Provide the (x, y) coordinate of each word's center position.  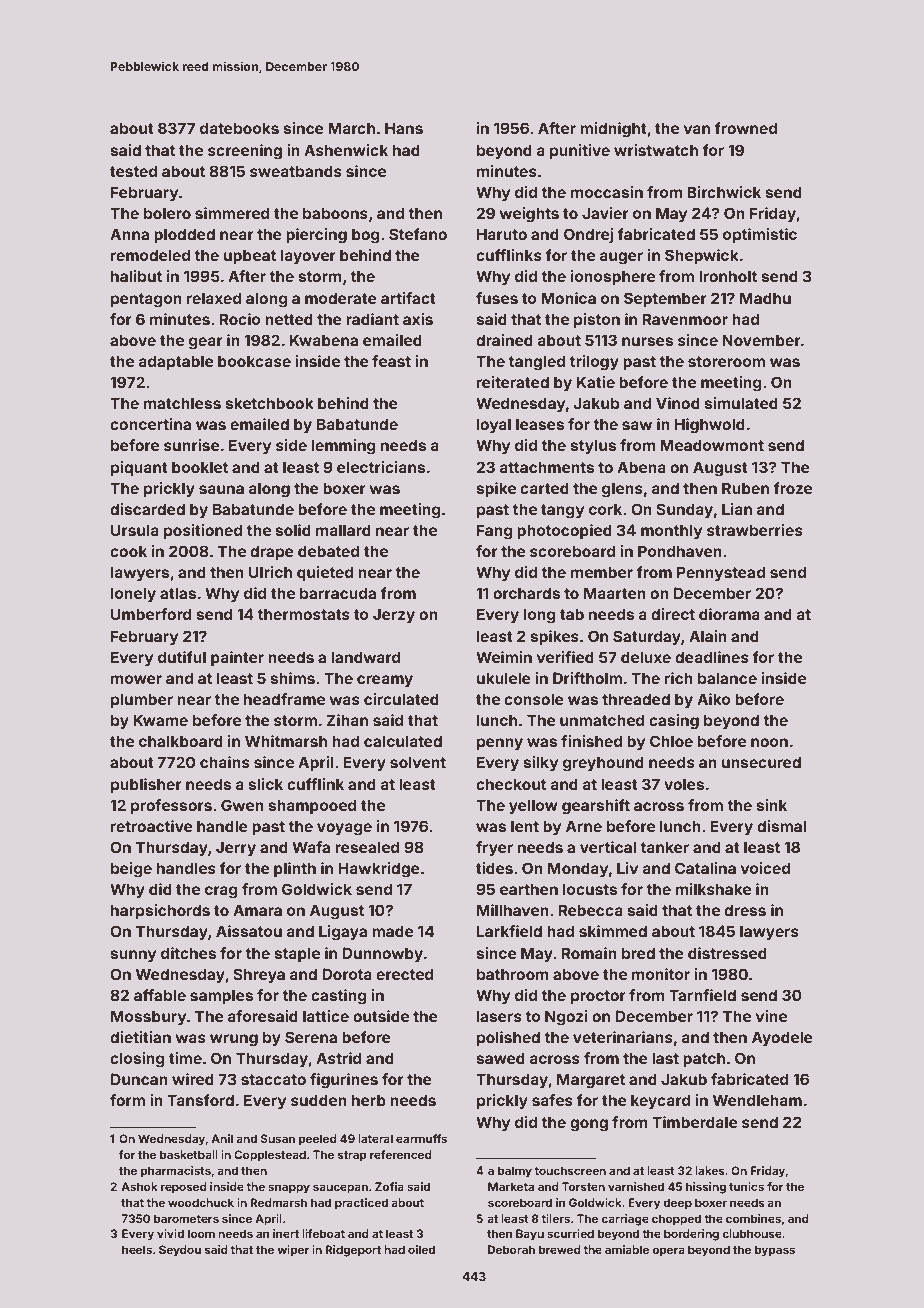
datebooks (239, 128)
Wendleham (757, 1100)
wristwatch (656, 150)
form (127, 1100)
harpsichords (160, 911)
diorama (729, 614)
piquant (139, 468)
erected (404, 974)
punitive (580, 151)
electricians (381, 467)
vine (771, 1016)
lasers (499, 1016)
